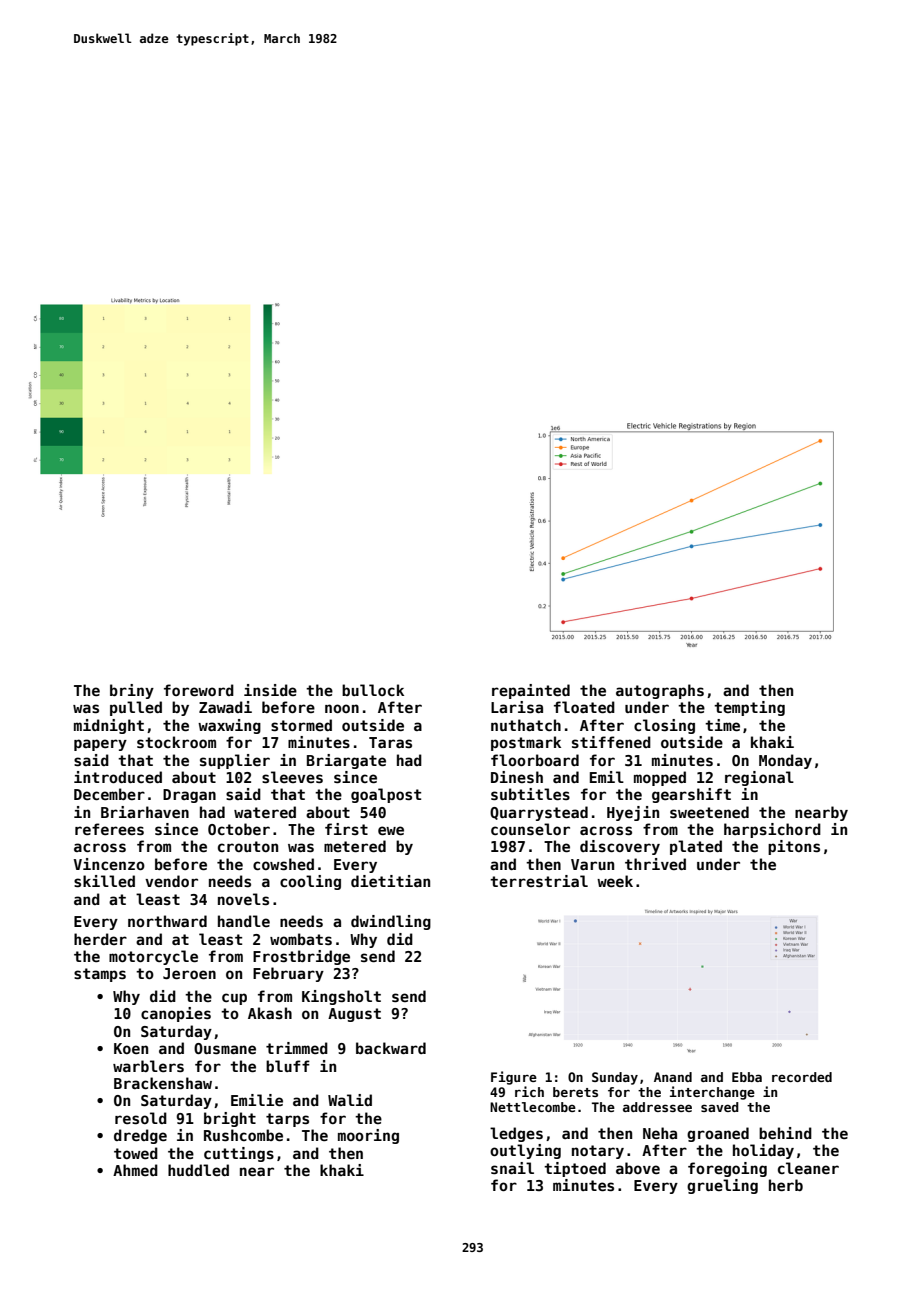 The width and height of the screenshot is (924, 1311). I want to click on canopies, so click(176, 1014).
